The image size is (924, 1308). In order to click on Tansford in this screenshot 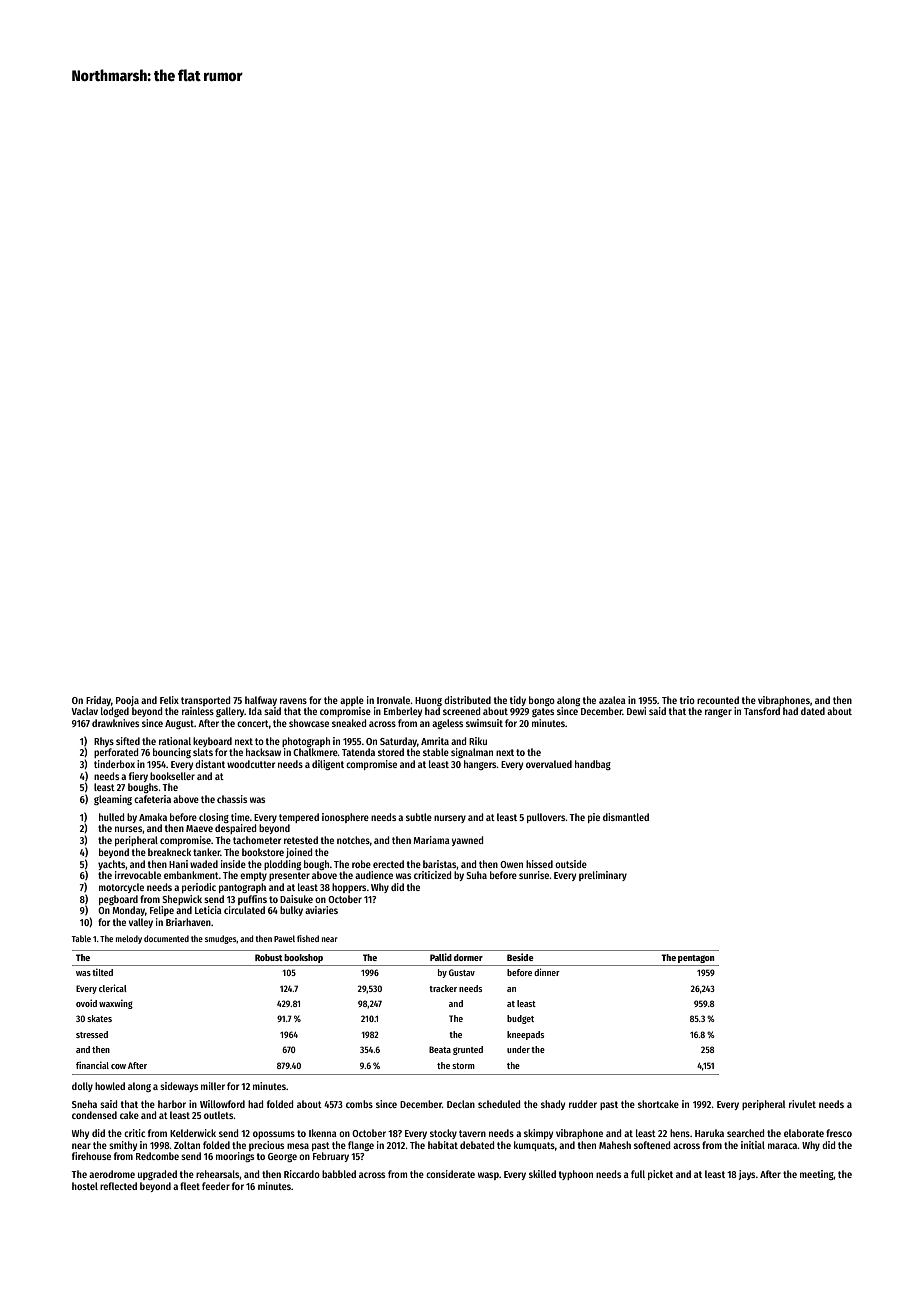, I will do `click(762, 711)`.
